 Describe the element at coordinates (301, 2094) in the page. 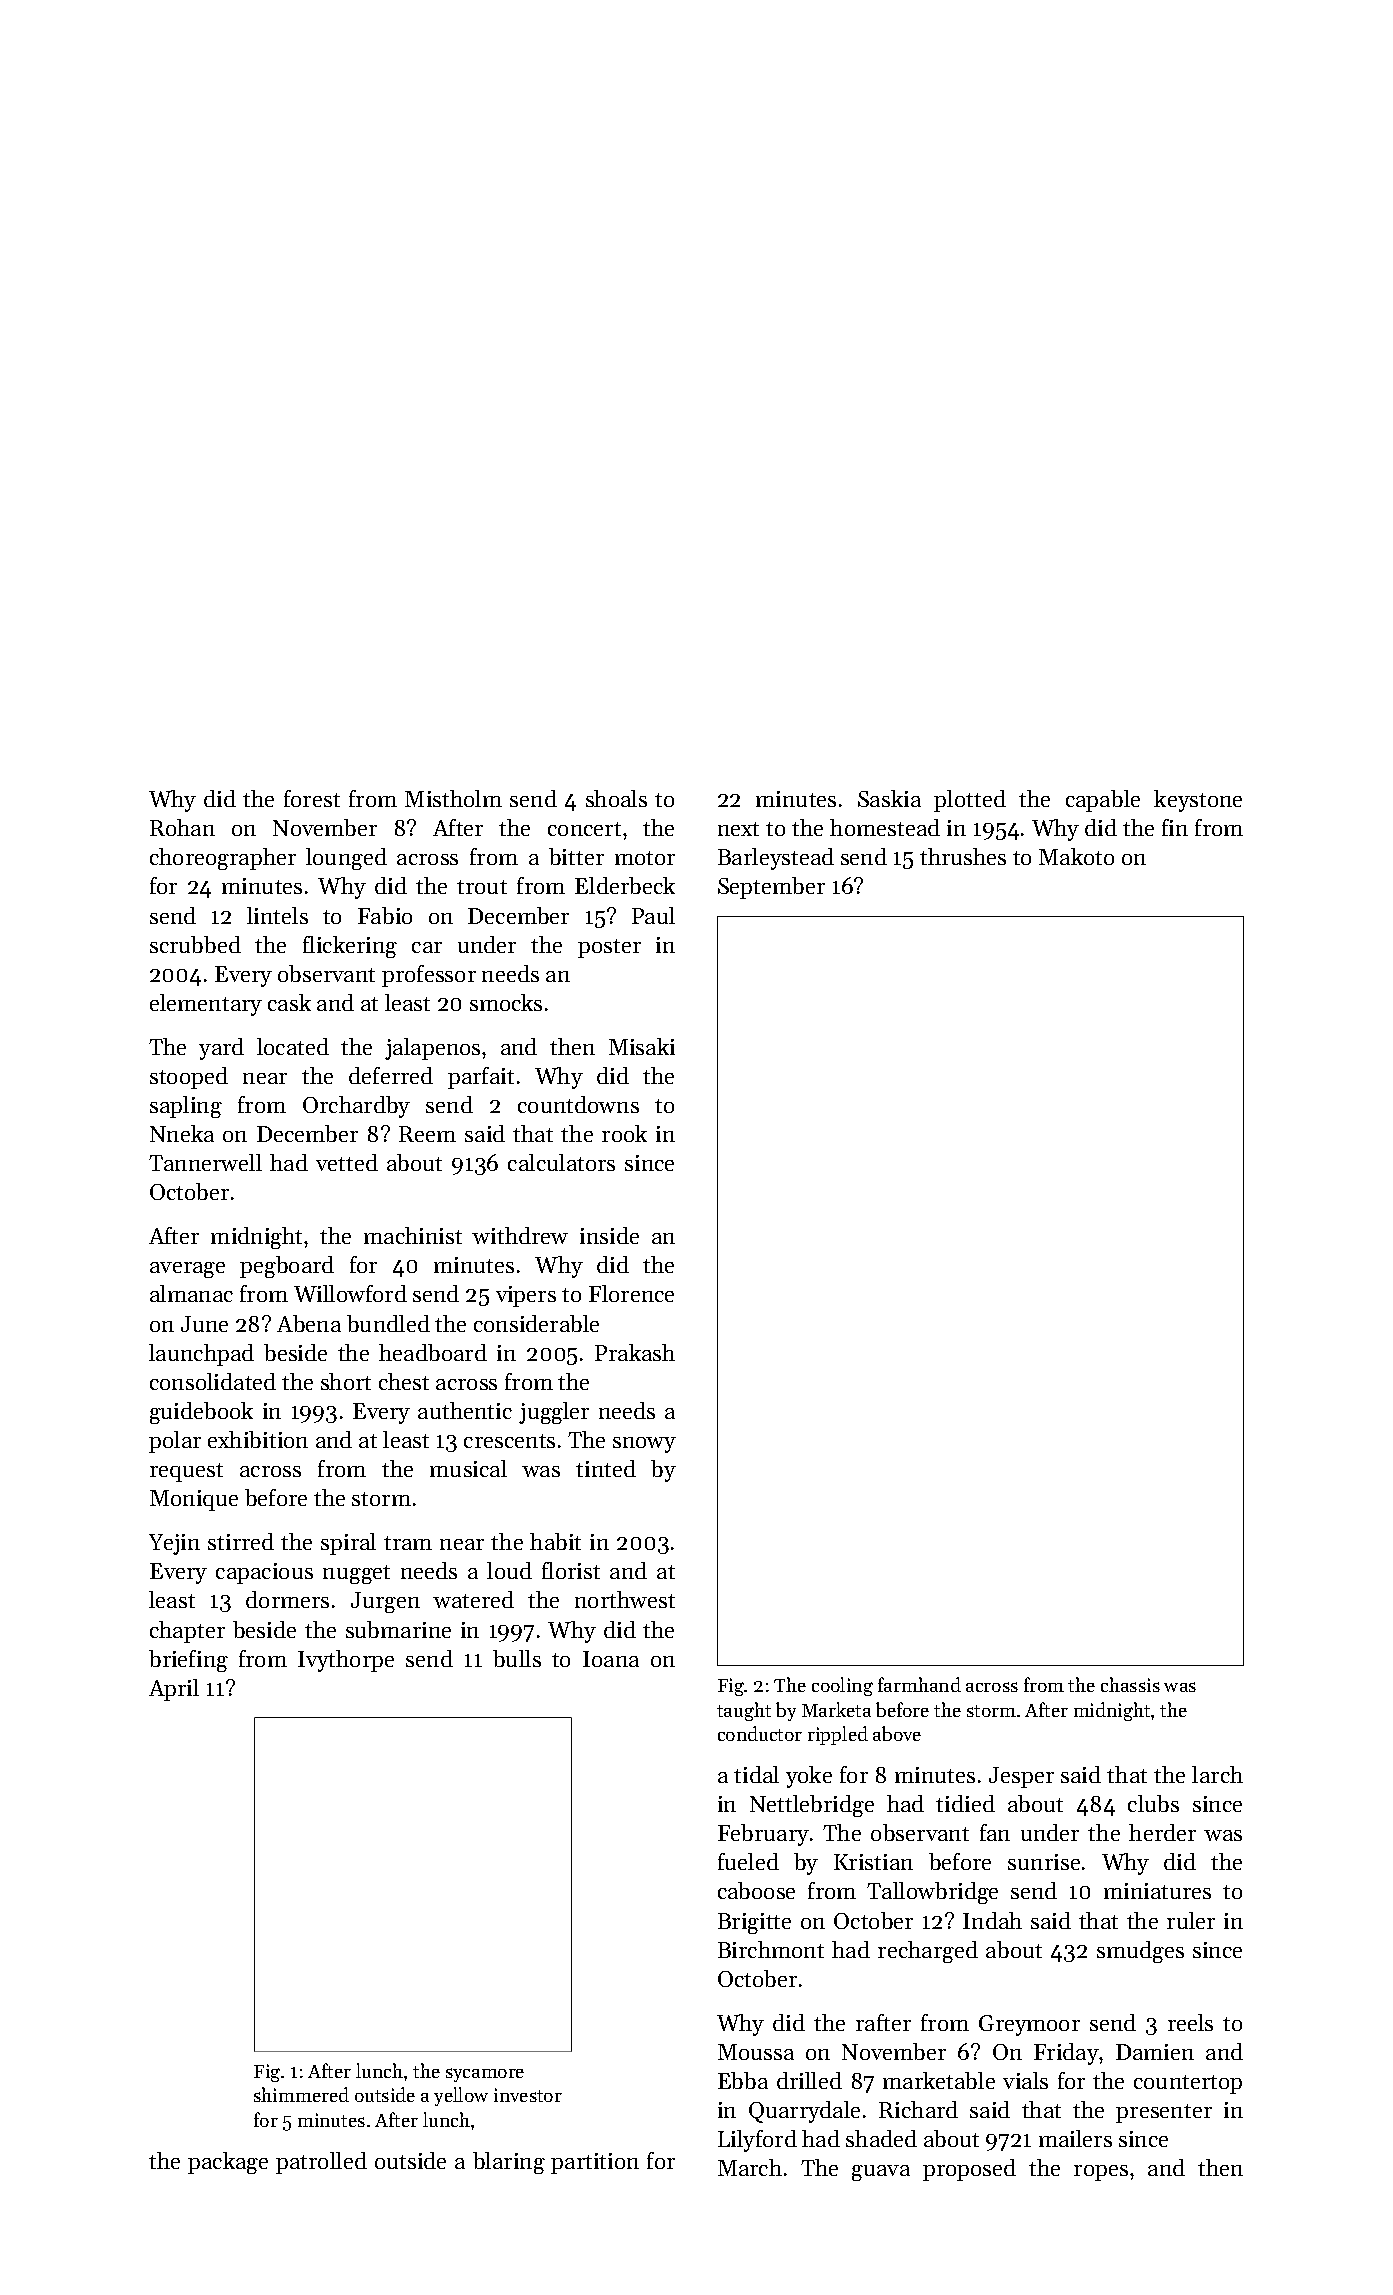

I see `shimmered` at that location.
